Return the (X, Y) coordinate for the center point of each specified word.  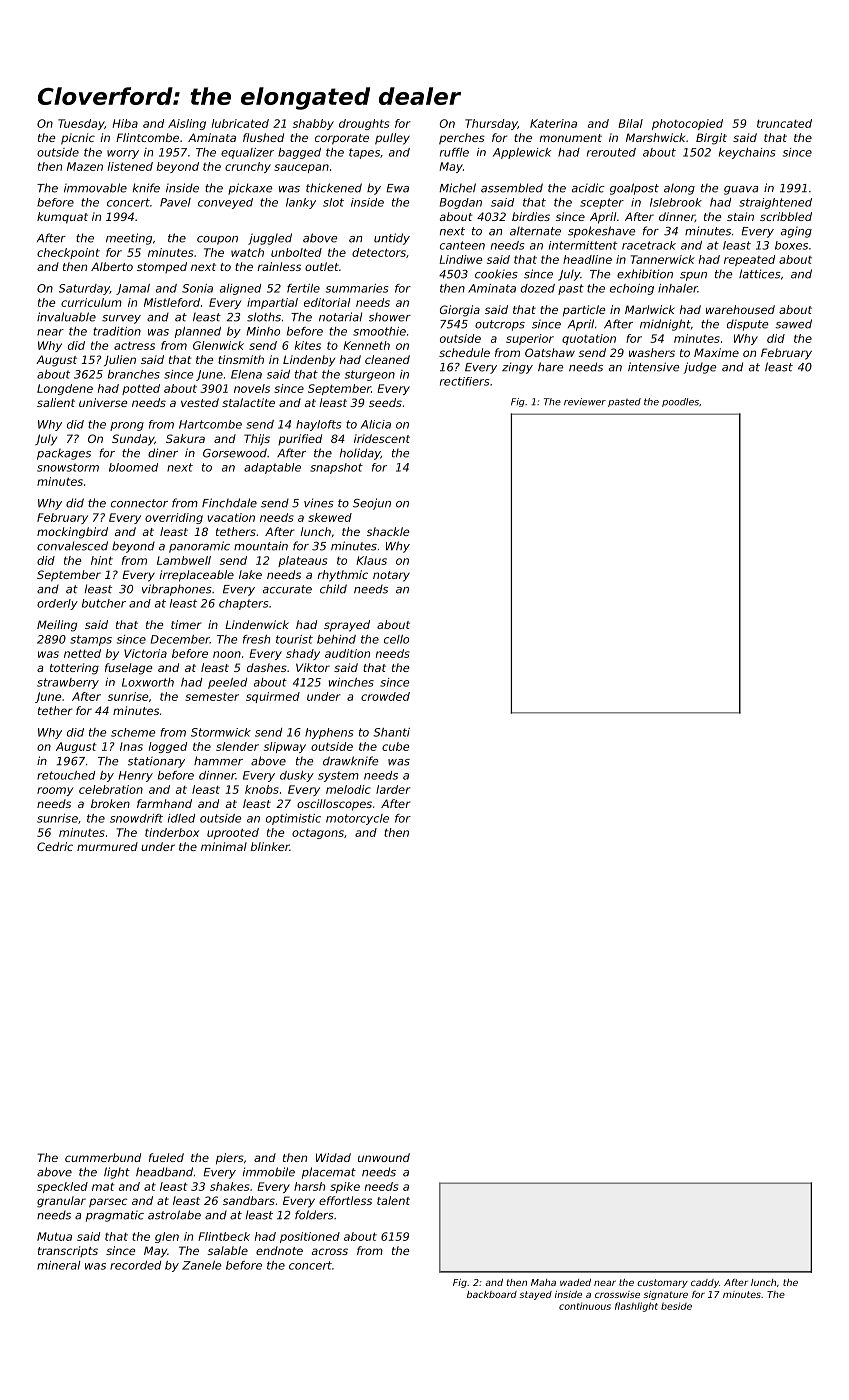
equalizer (247, 153)
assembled (512, 188)
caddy (705, 1283)
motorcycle (357, 819)
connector (139, 503)
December (180, 639)
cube (395, 746)
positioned (310, 1237)
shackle (388, 531)
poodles (680, 402)
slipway (285, 747)
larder (393, 789)
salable (228, 1250)
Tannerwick (663, 259)
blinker (270, 846)
